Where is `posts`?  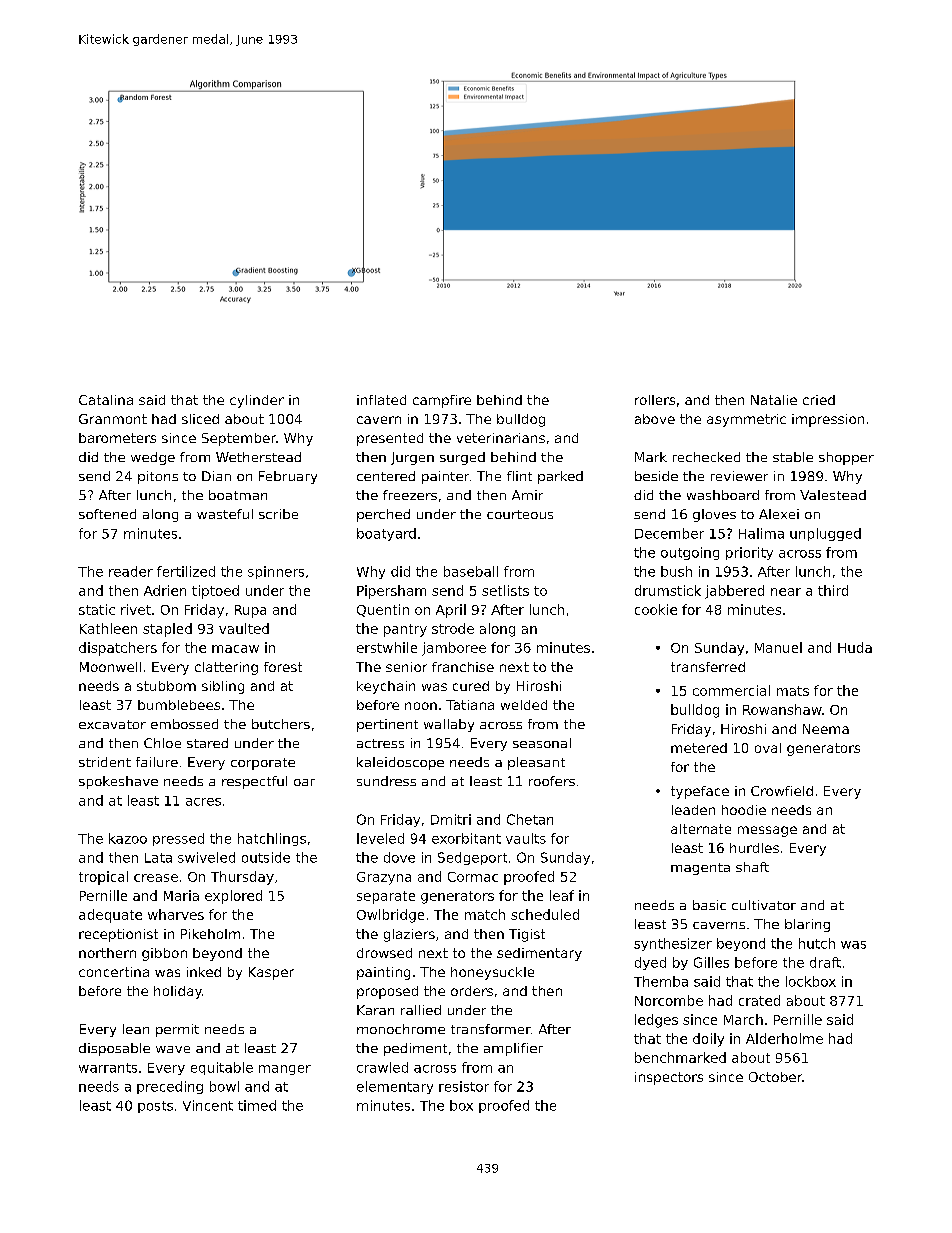 posts is located at coordinates (155, 1107).
